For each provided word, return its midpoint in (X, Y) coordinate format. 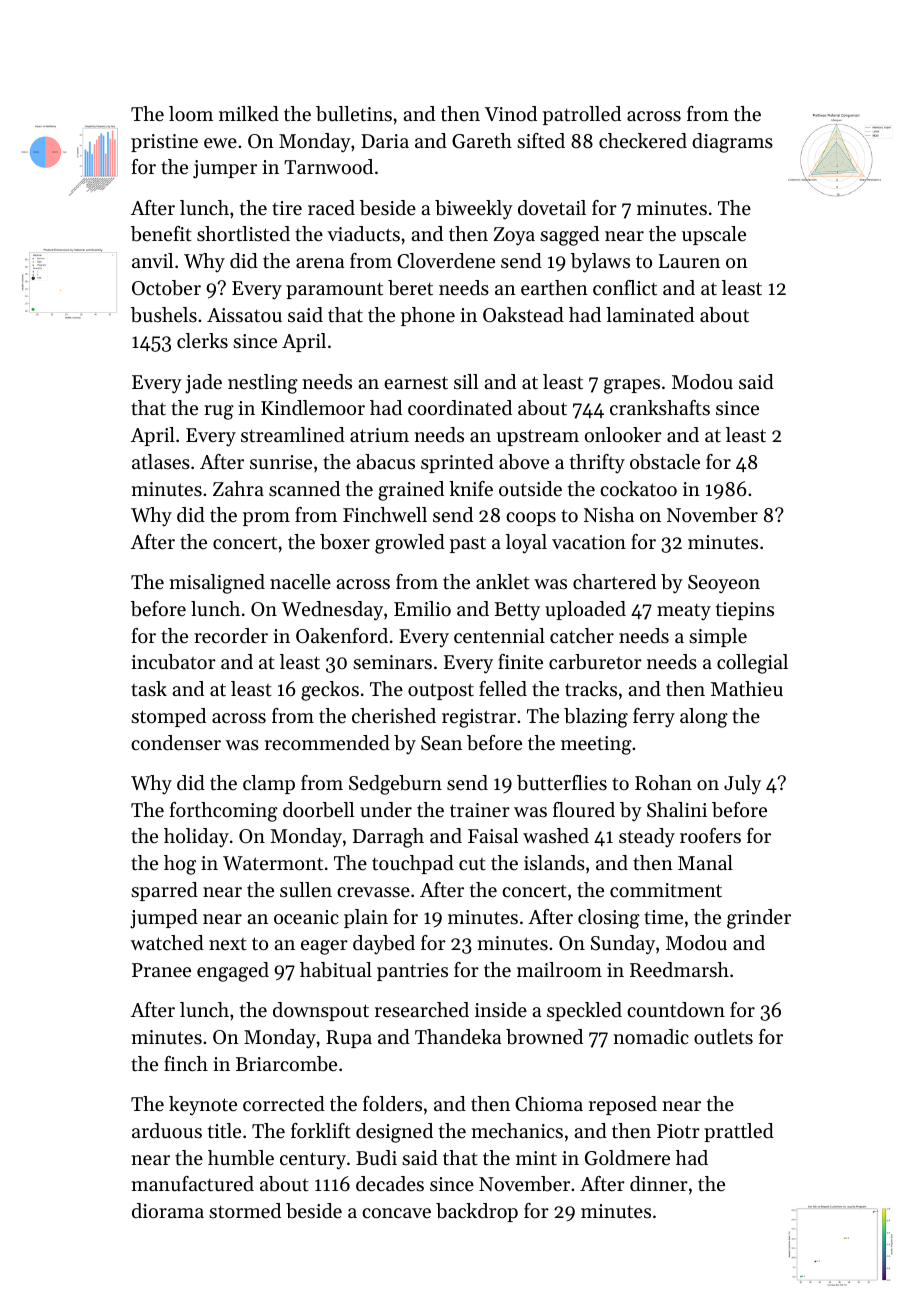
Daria (385, 141)
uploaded (585, 610)
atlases (161, 462)
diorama (168, 1210)
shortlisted (243, 234)
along (704, 718)
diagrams (732, 143)
